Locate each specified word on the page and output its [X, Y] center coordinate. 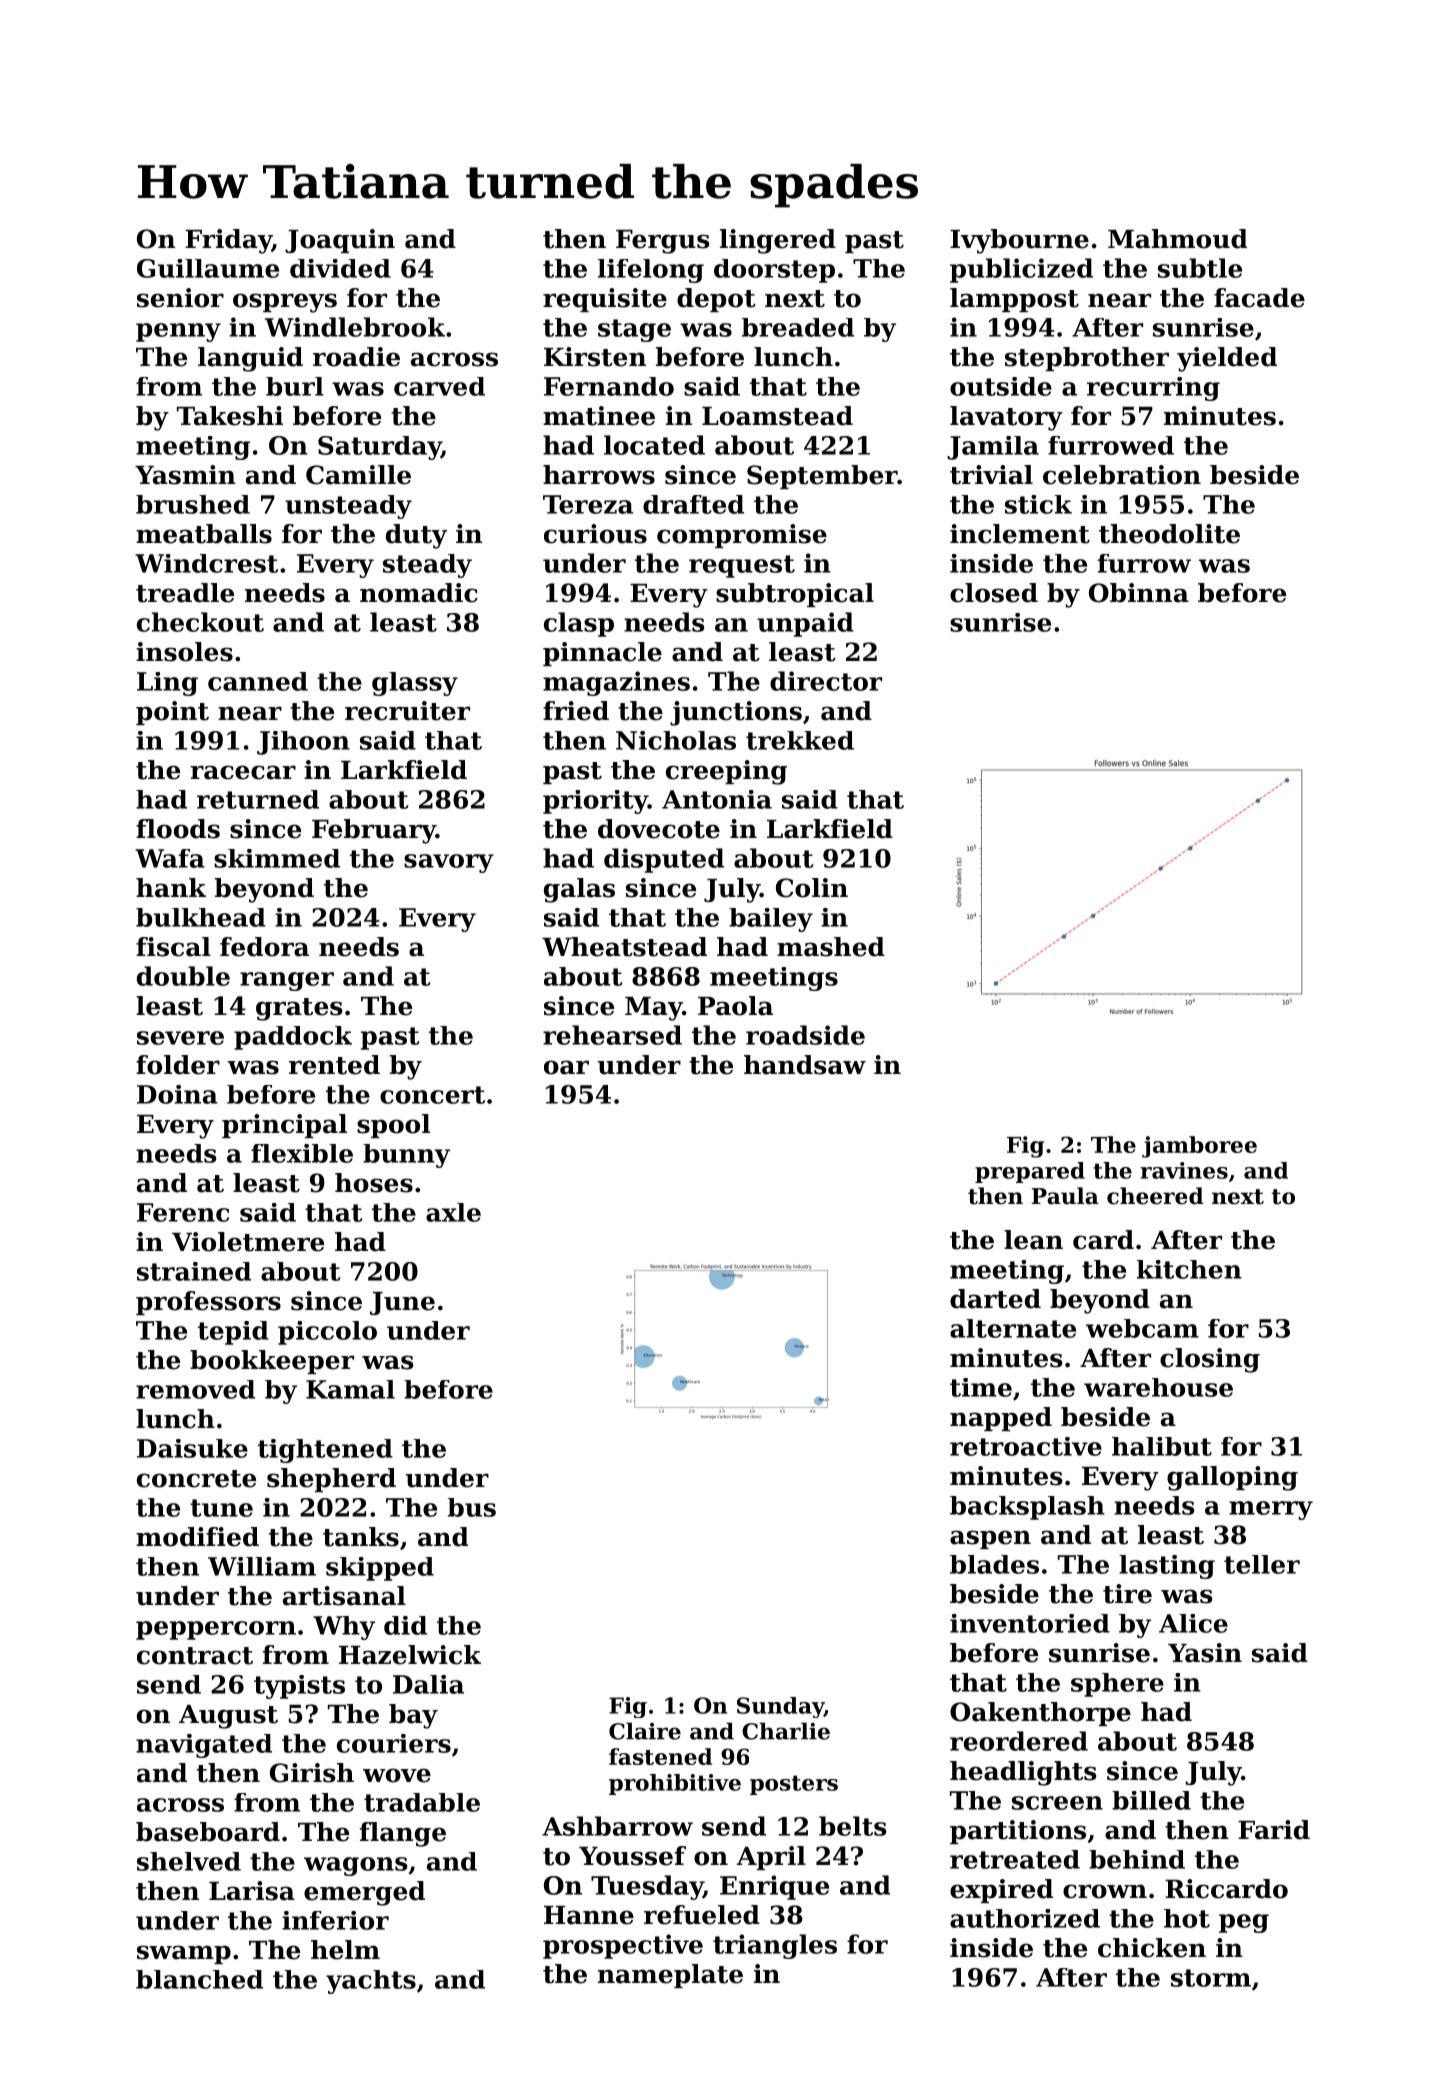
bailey [771, 920]
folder [178, 1065]
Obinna [1139, 593]
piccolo [327, 1333]
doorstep [774, 271]
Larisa [252, 1891]
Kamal [350, 1389]
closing [1210, 1360]
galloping [1232, 1478]
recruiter [407, 711]
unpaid [805, 624]
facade [1259, 298]
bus [472, 1507]
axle [453, 1212]
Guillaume [208, 268]
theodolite [1169, 534]
